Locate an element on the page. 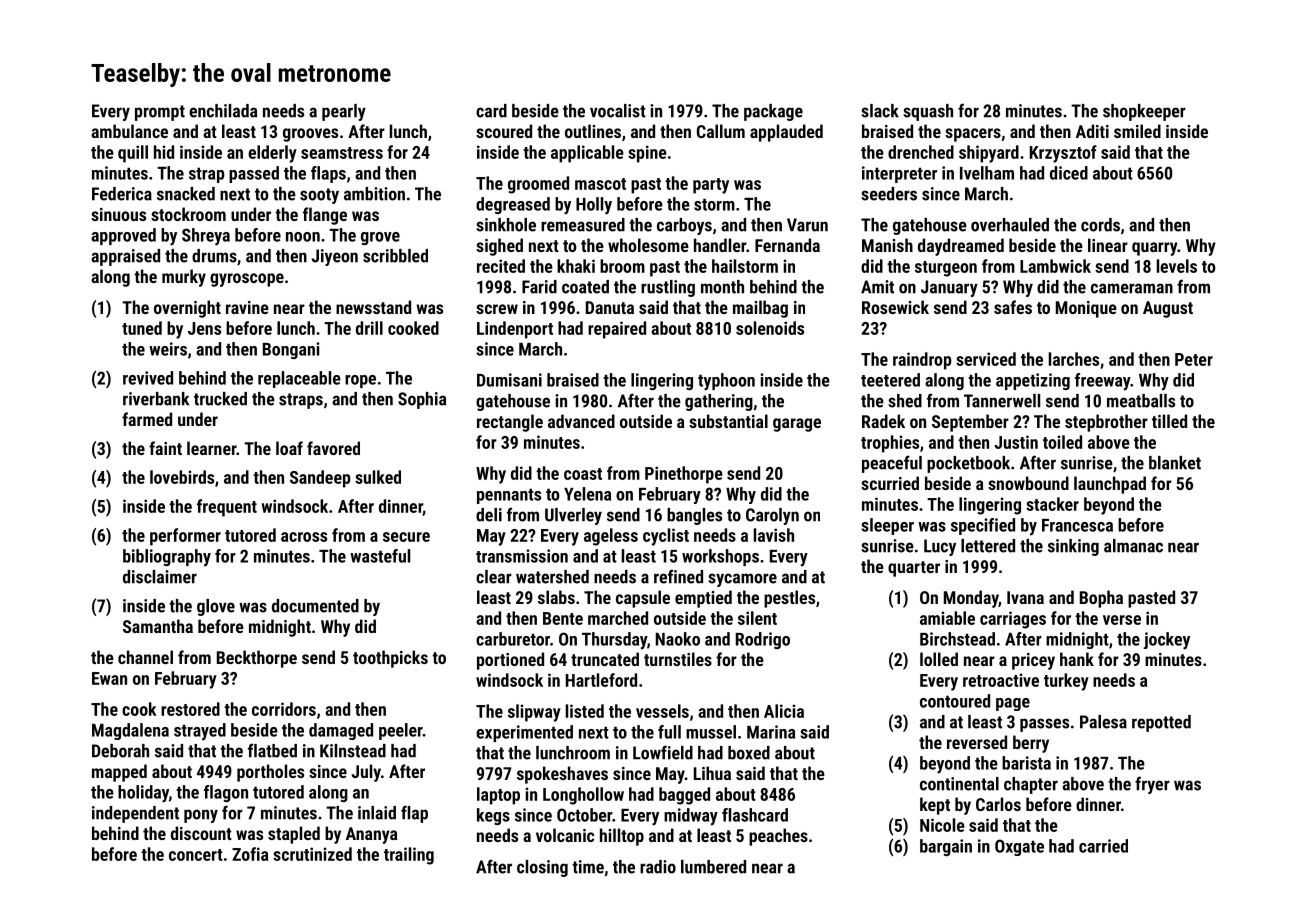 The width and height of the image is (1308, 924). ambition is located at coordinates (374, 194).
